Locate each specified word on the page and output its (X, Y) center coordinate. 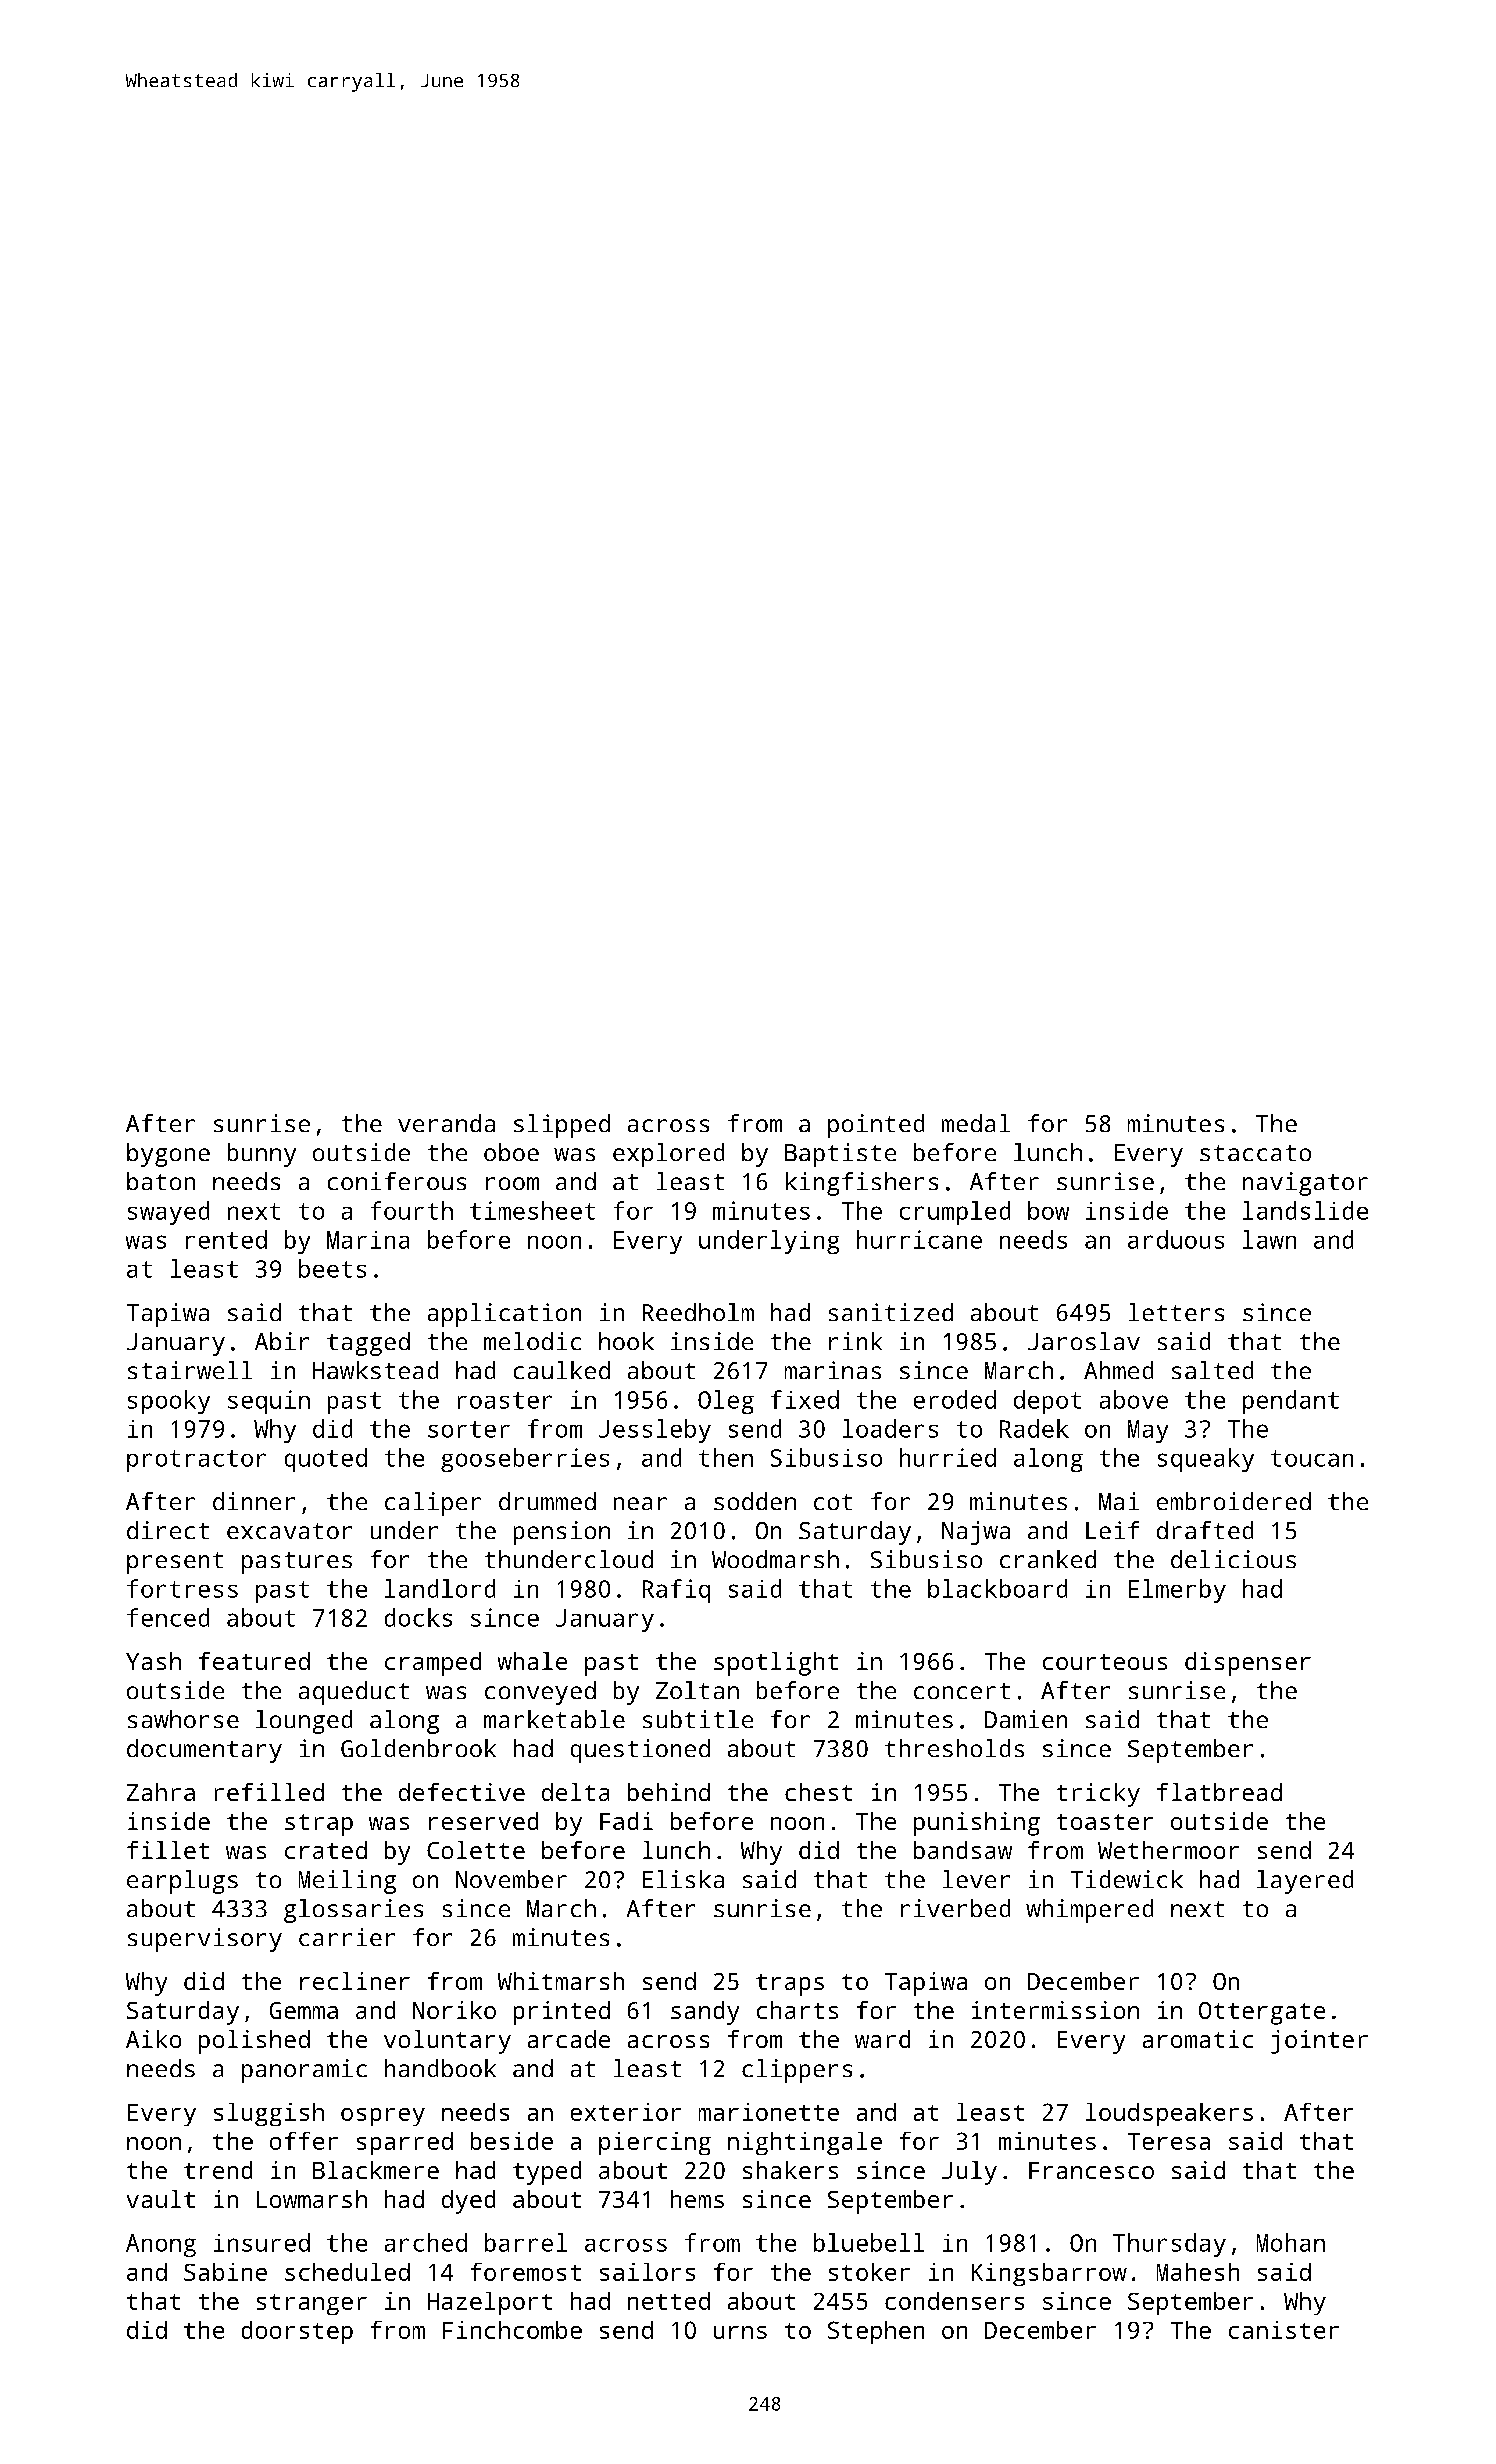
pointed (876, 1126)
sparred (405, 2143)
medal (976, 1123)
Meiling (347, 1882)
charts (797, 2010)
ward (882, 2039)
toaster (1105, 1822)
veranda (446, 1123)
